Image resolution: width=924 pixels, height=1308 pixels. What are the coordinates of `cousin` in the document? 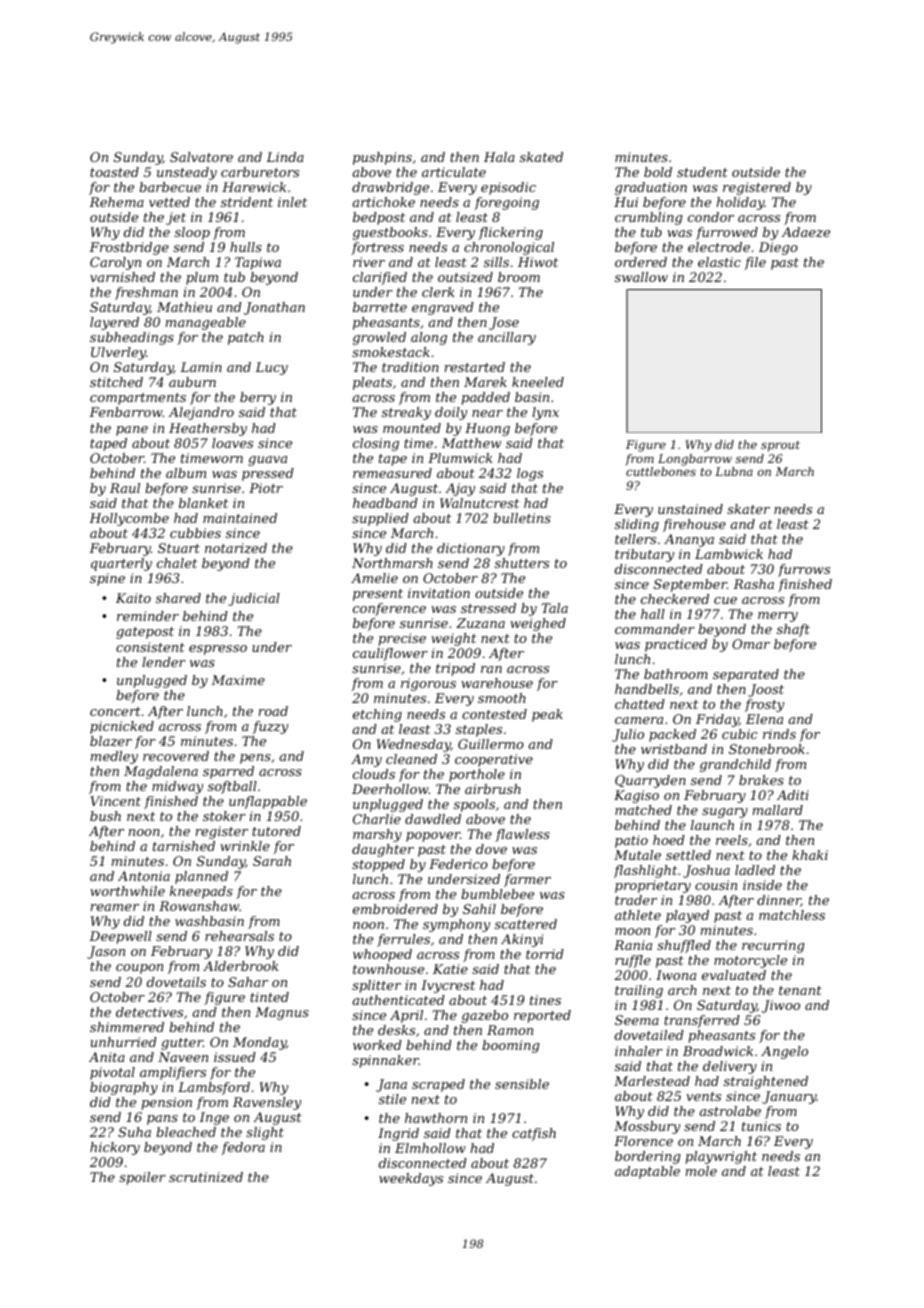 It's located at (716, 885).
